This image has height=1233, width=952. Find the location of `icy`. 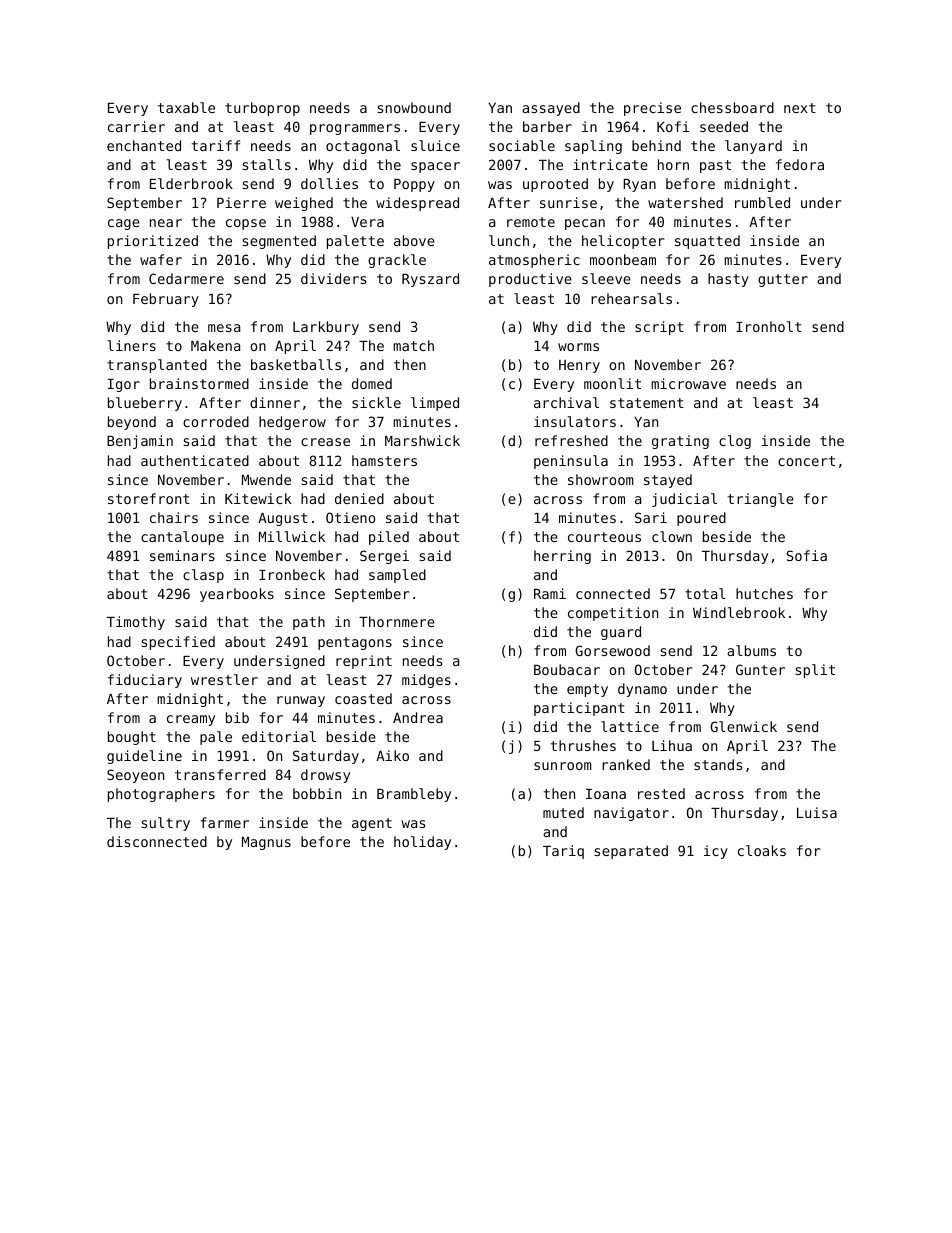

icy is located at coordinates (716, 852).
